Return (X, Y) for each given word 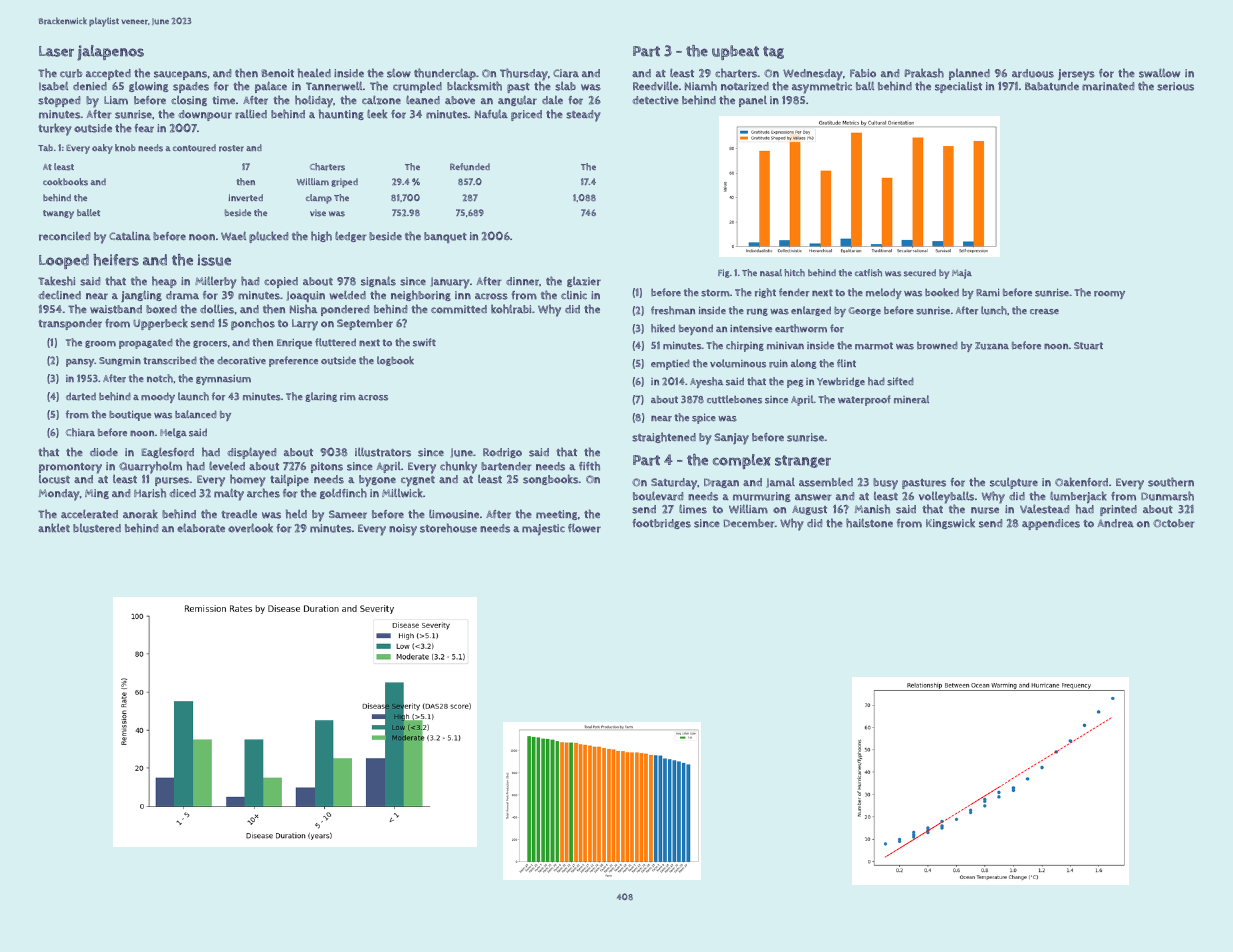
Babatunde (1052, 86)
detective (655, 100)
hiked (663, 328)
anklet (54, 528)
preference (293, 361)
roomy (1109, 295)
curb (71, 73)
